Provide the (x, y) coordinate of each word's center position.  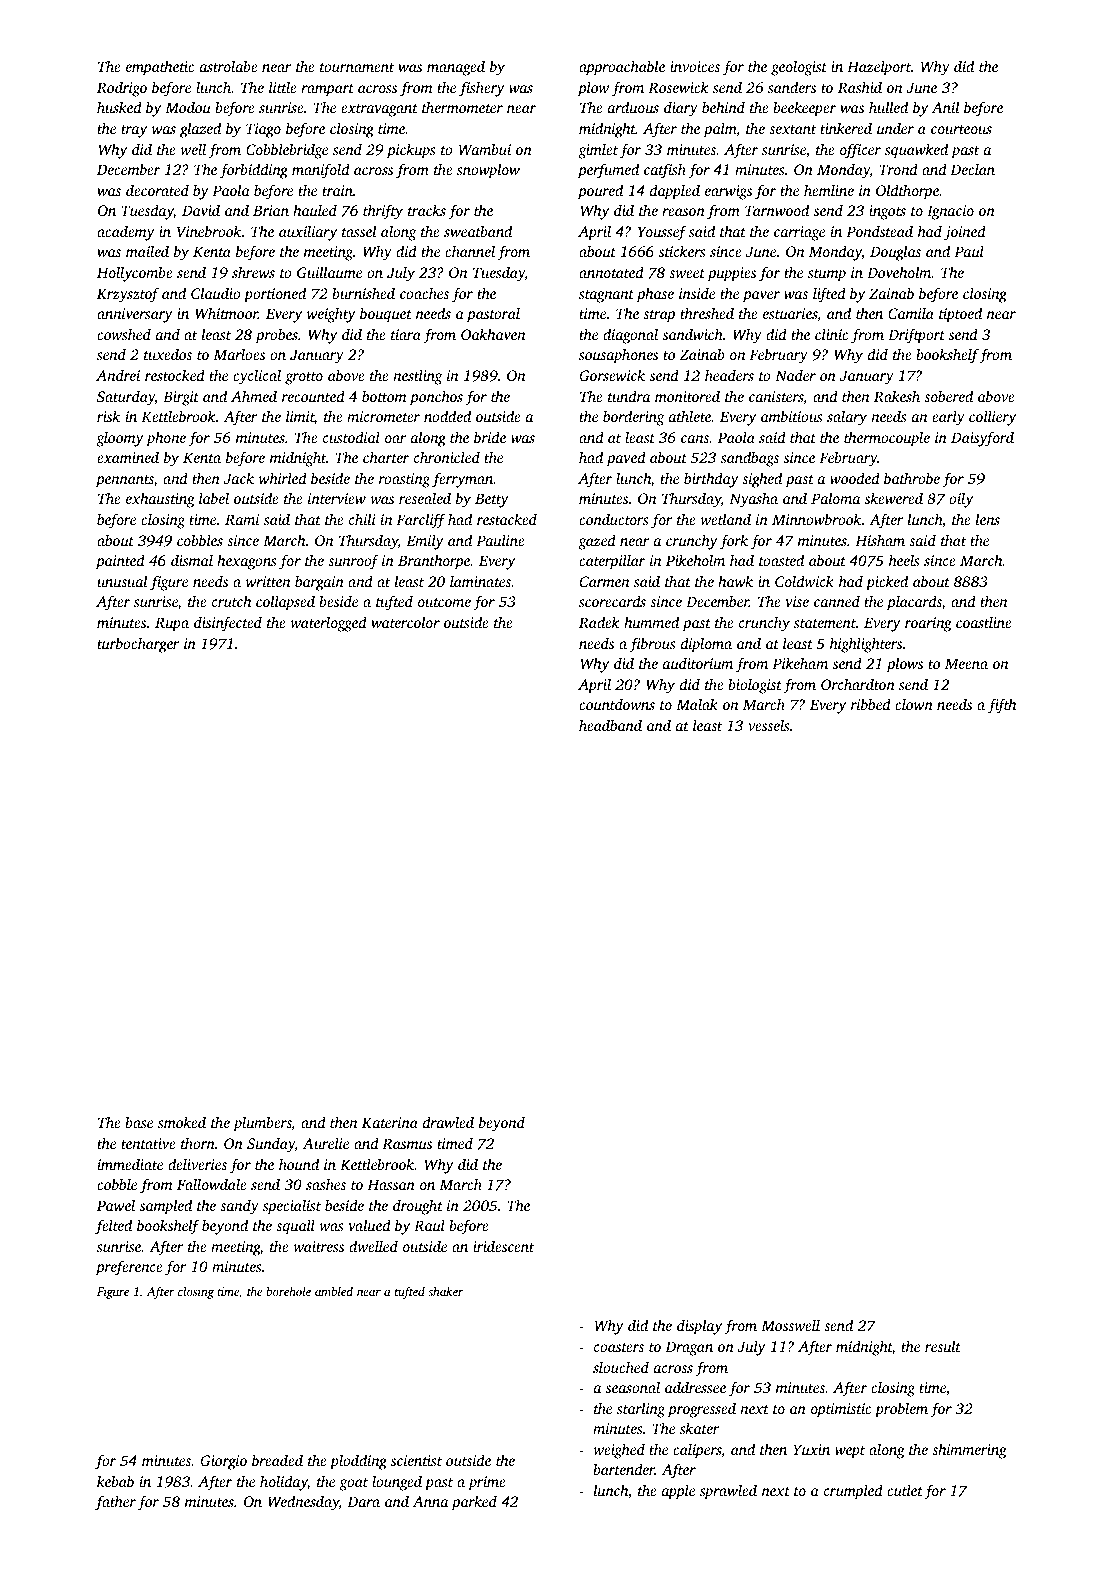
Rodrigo (122, 89)
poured (600, 192)
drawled (448, 1122)
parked (474, 1503)
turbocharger (138, 645)
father (115, 1503)
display (699, 1327)
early (948, 418)
